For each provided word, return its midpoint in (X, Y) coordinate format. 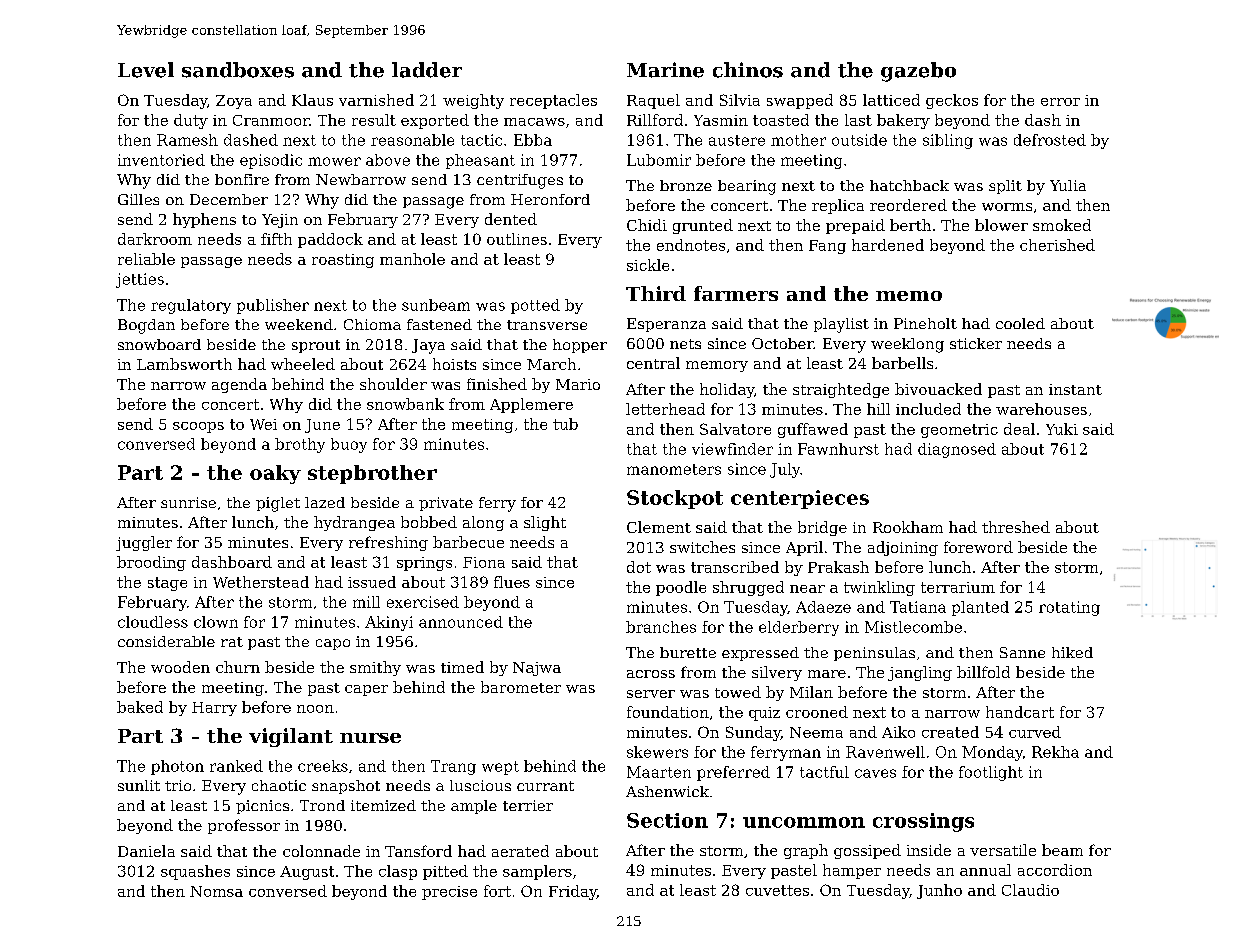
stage (167, 584)
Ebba (533, 140)
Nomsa (216, 891)
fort (497, 891)
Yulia (1068, 185)
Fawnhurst (838, 449)
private (446, 504)
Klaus (312, 100)
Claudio (1030, 890)
